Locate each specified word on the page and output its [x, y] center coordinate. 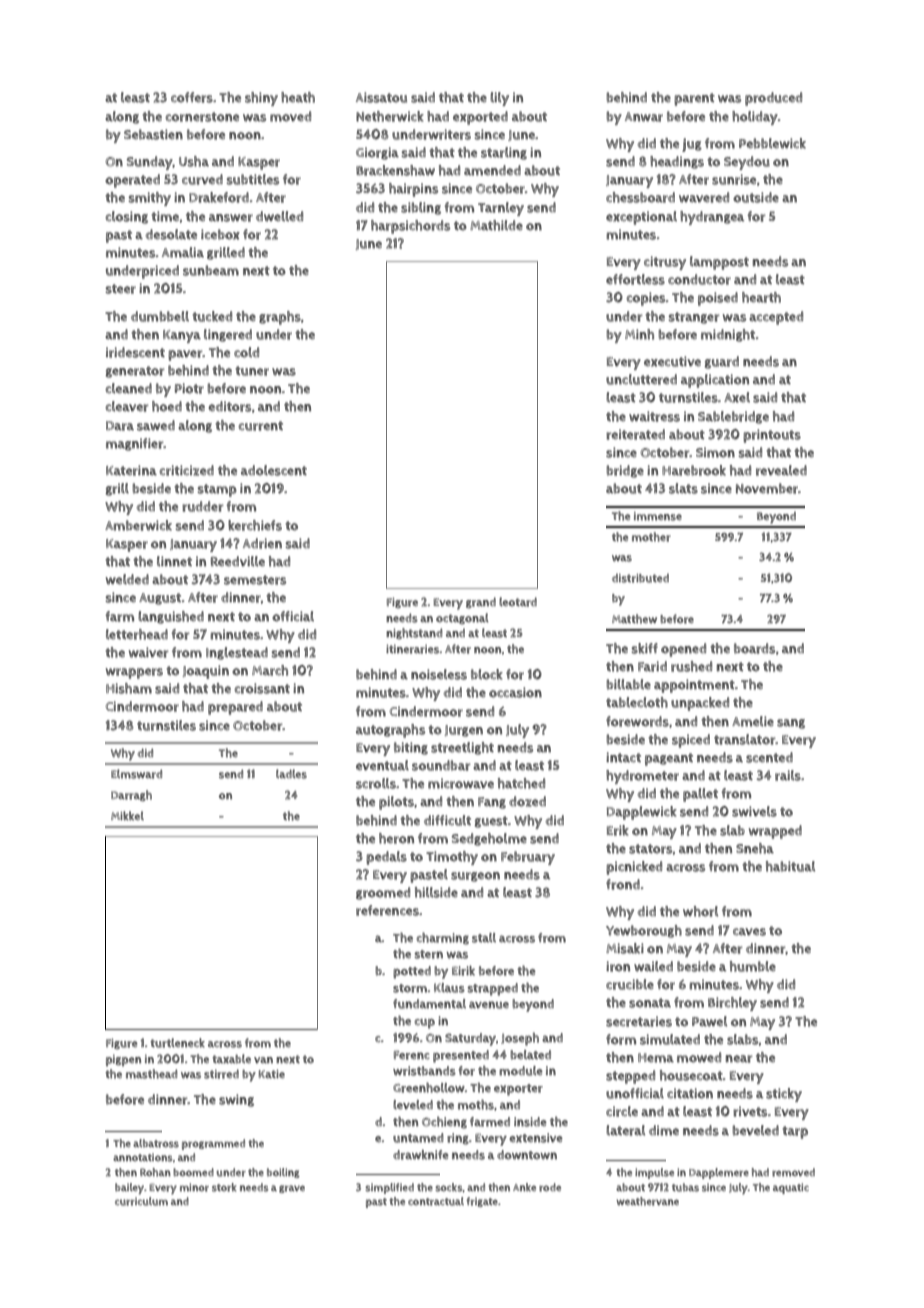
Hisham [129, 688]
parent [694, 99]
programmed [213, 1144]
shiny [261, 99]
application [715, 381]
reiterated [635, 434]
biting [411, 748]
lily [499, 99]
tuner [252, 371]
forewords [637, 721]
